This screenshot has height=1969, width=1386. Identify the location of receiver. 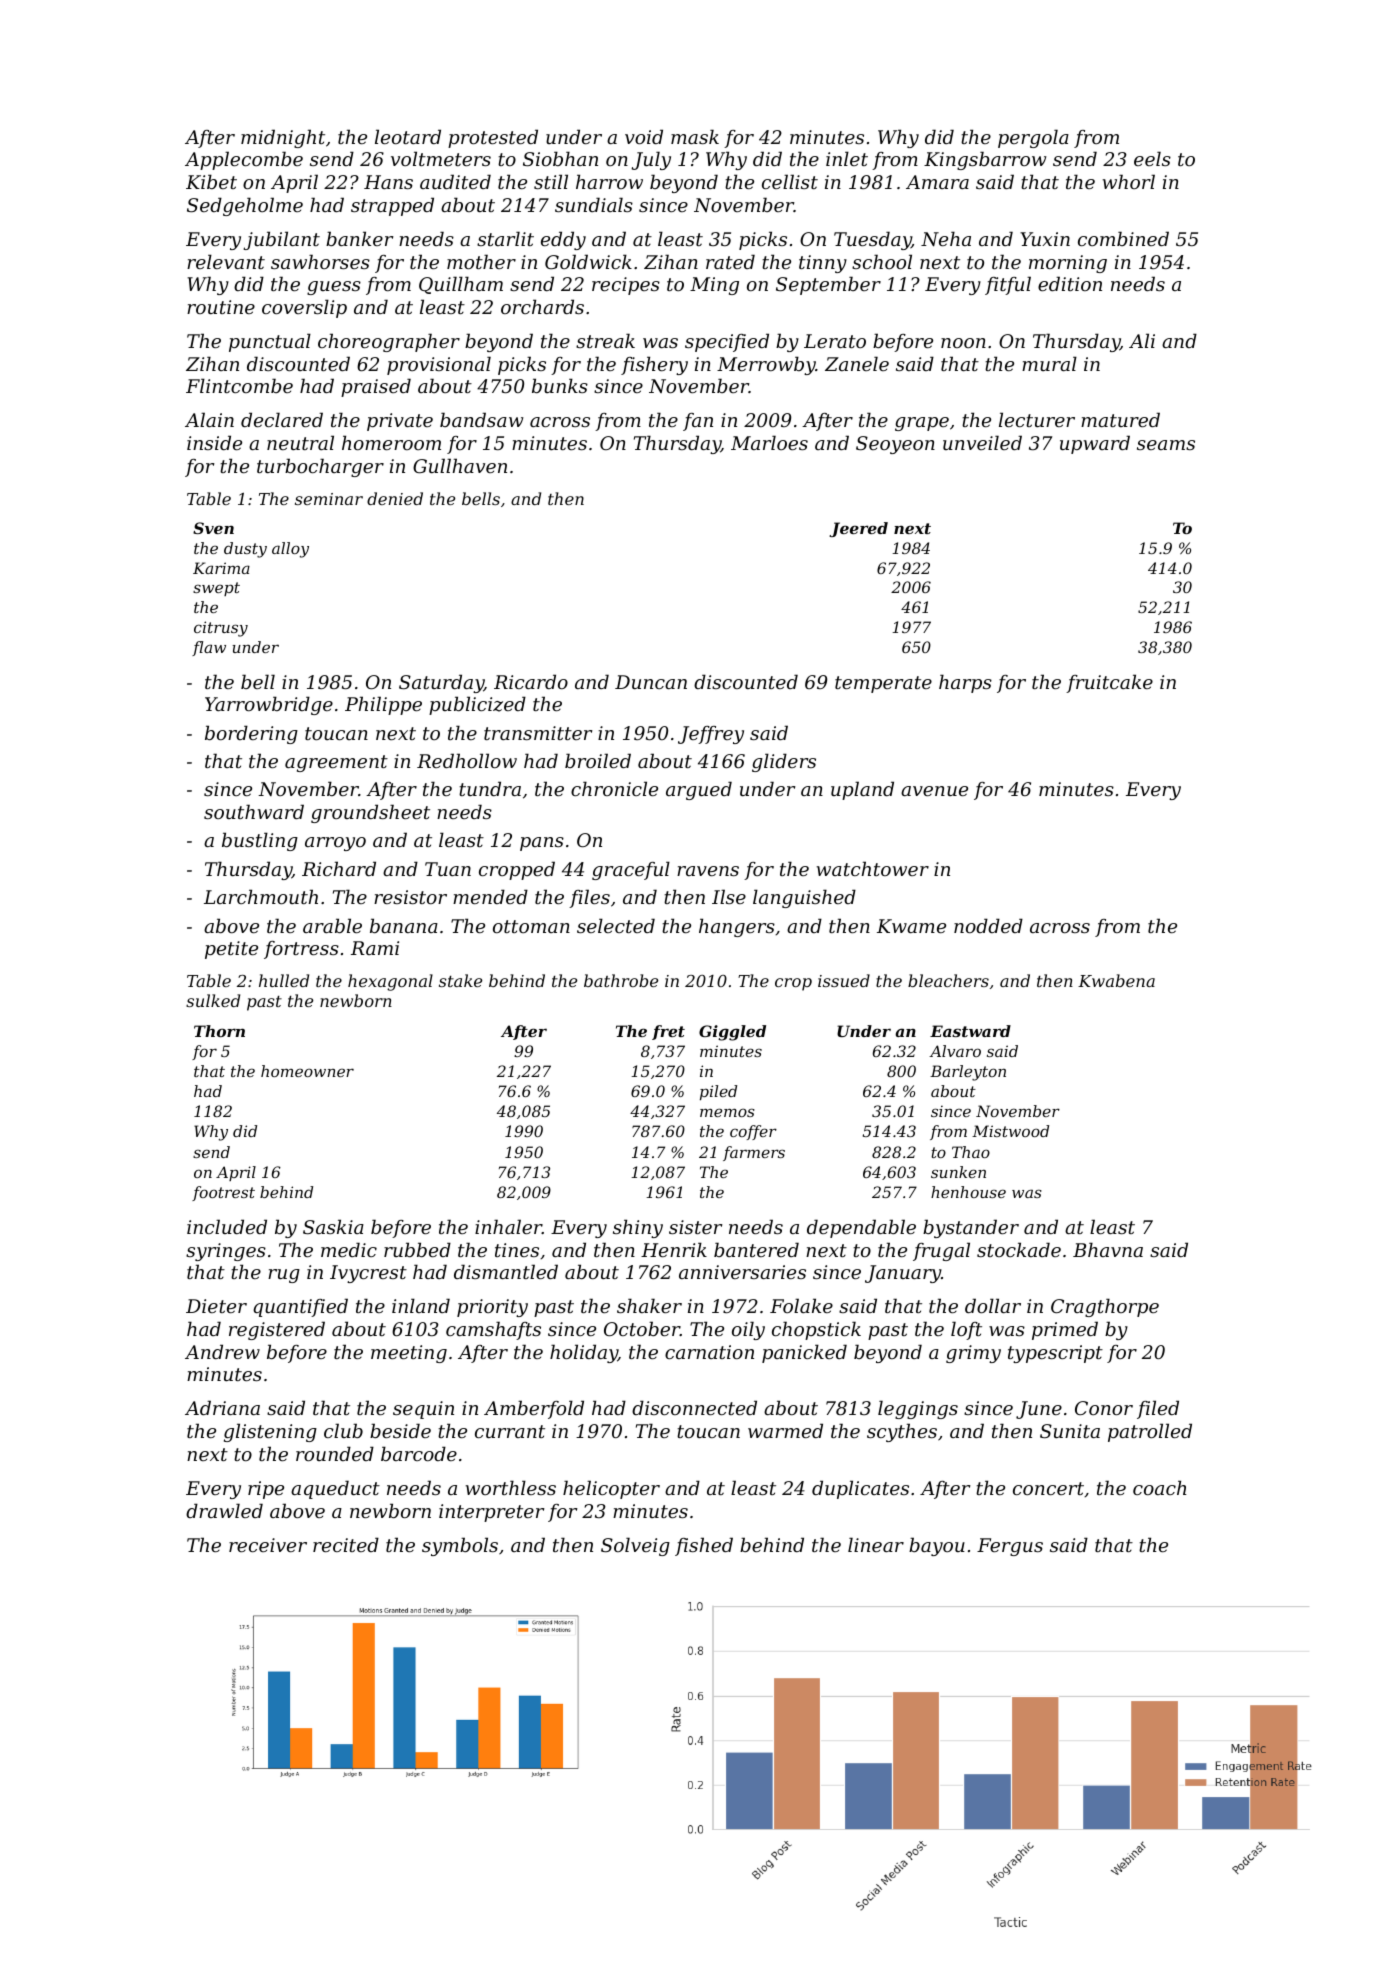
(268, 1545).
